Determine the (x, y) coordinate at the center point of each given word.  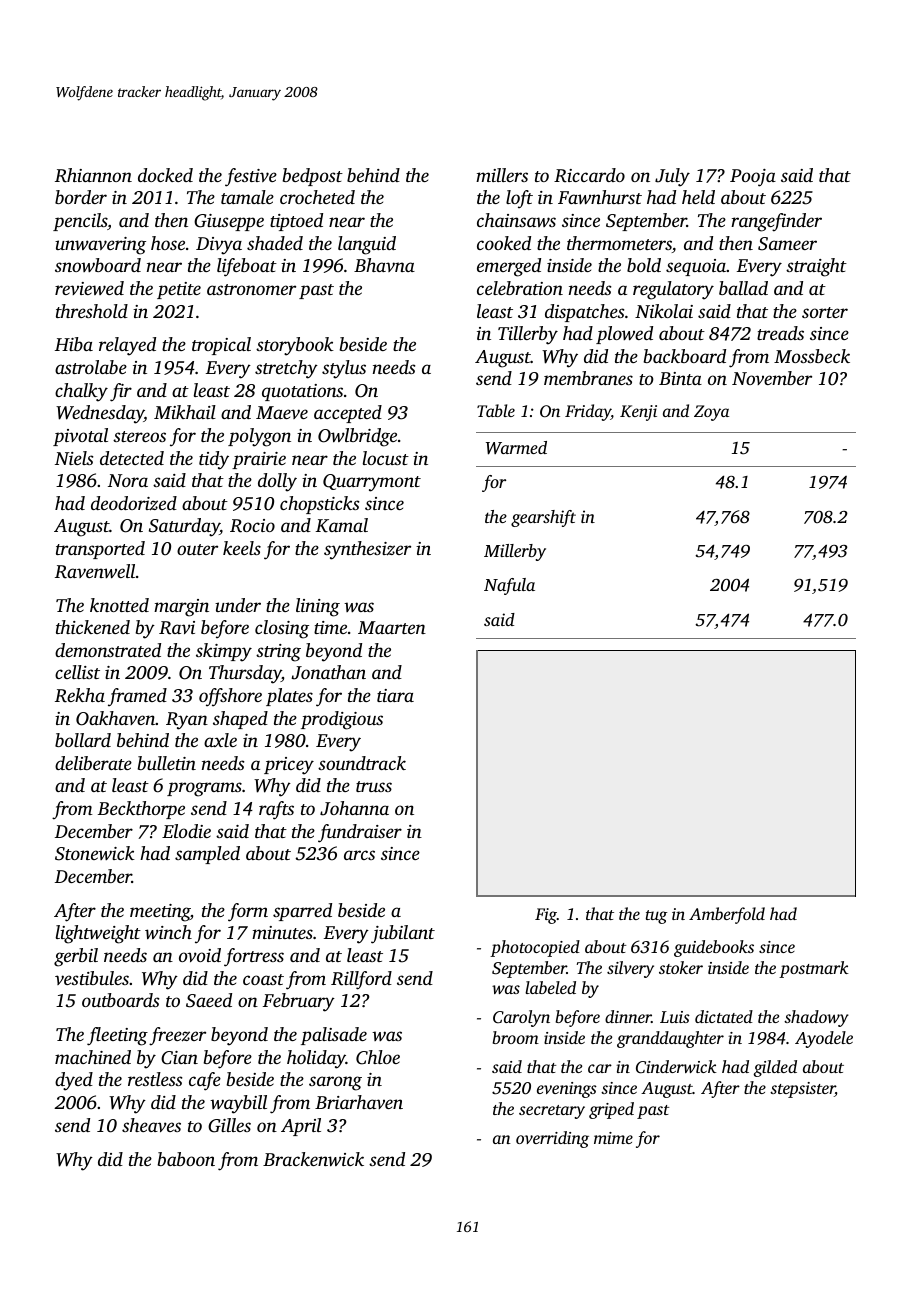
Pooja (753, 178)
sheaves (151, 1125)
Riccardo (589, 175)
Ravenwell (95, 571)
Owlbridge (357, 437)
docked (165, 175)
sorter (825, 312)
